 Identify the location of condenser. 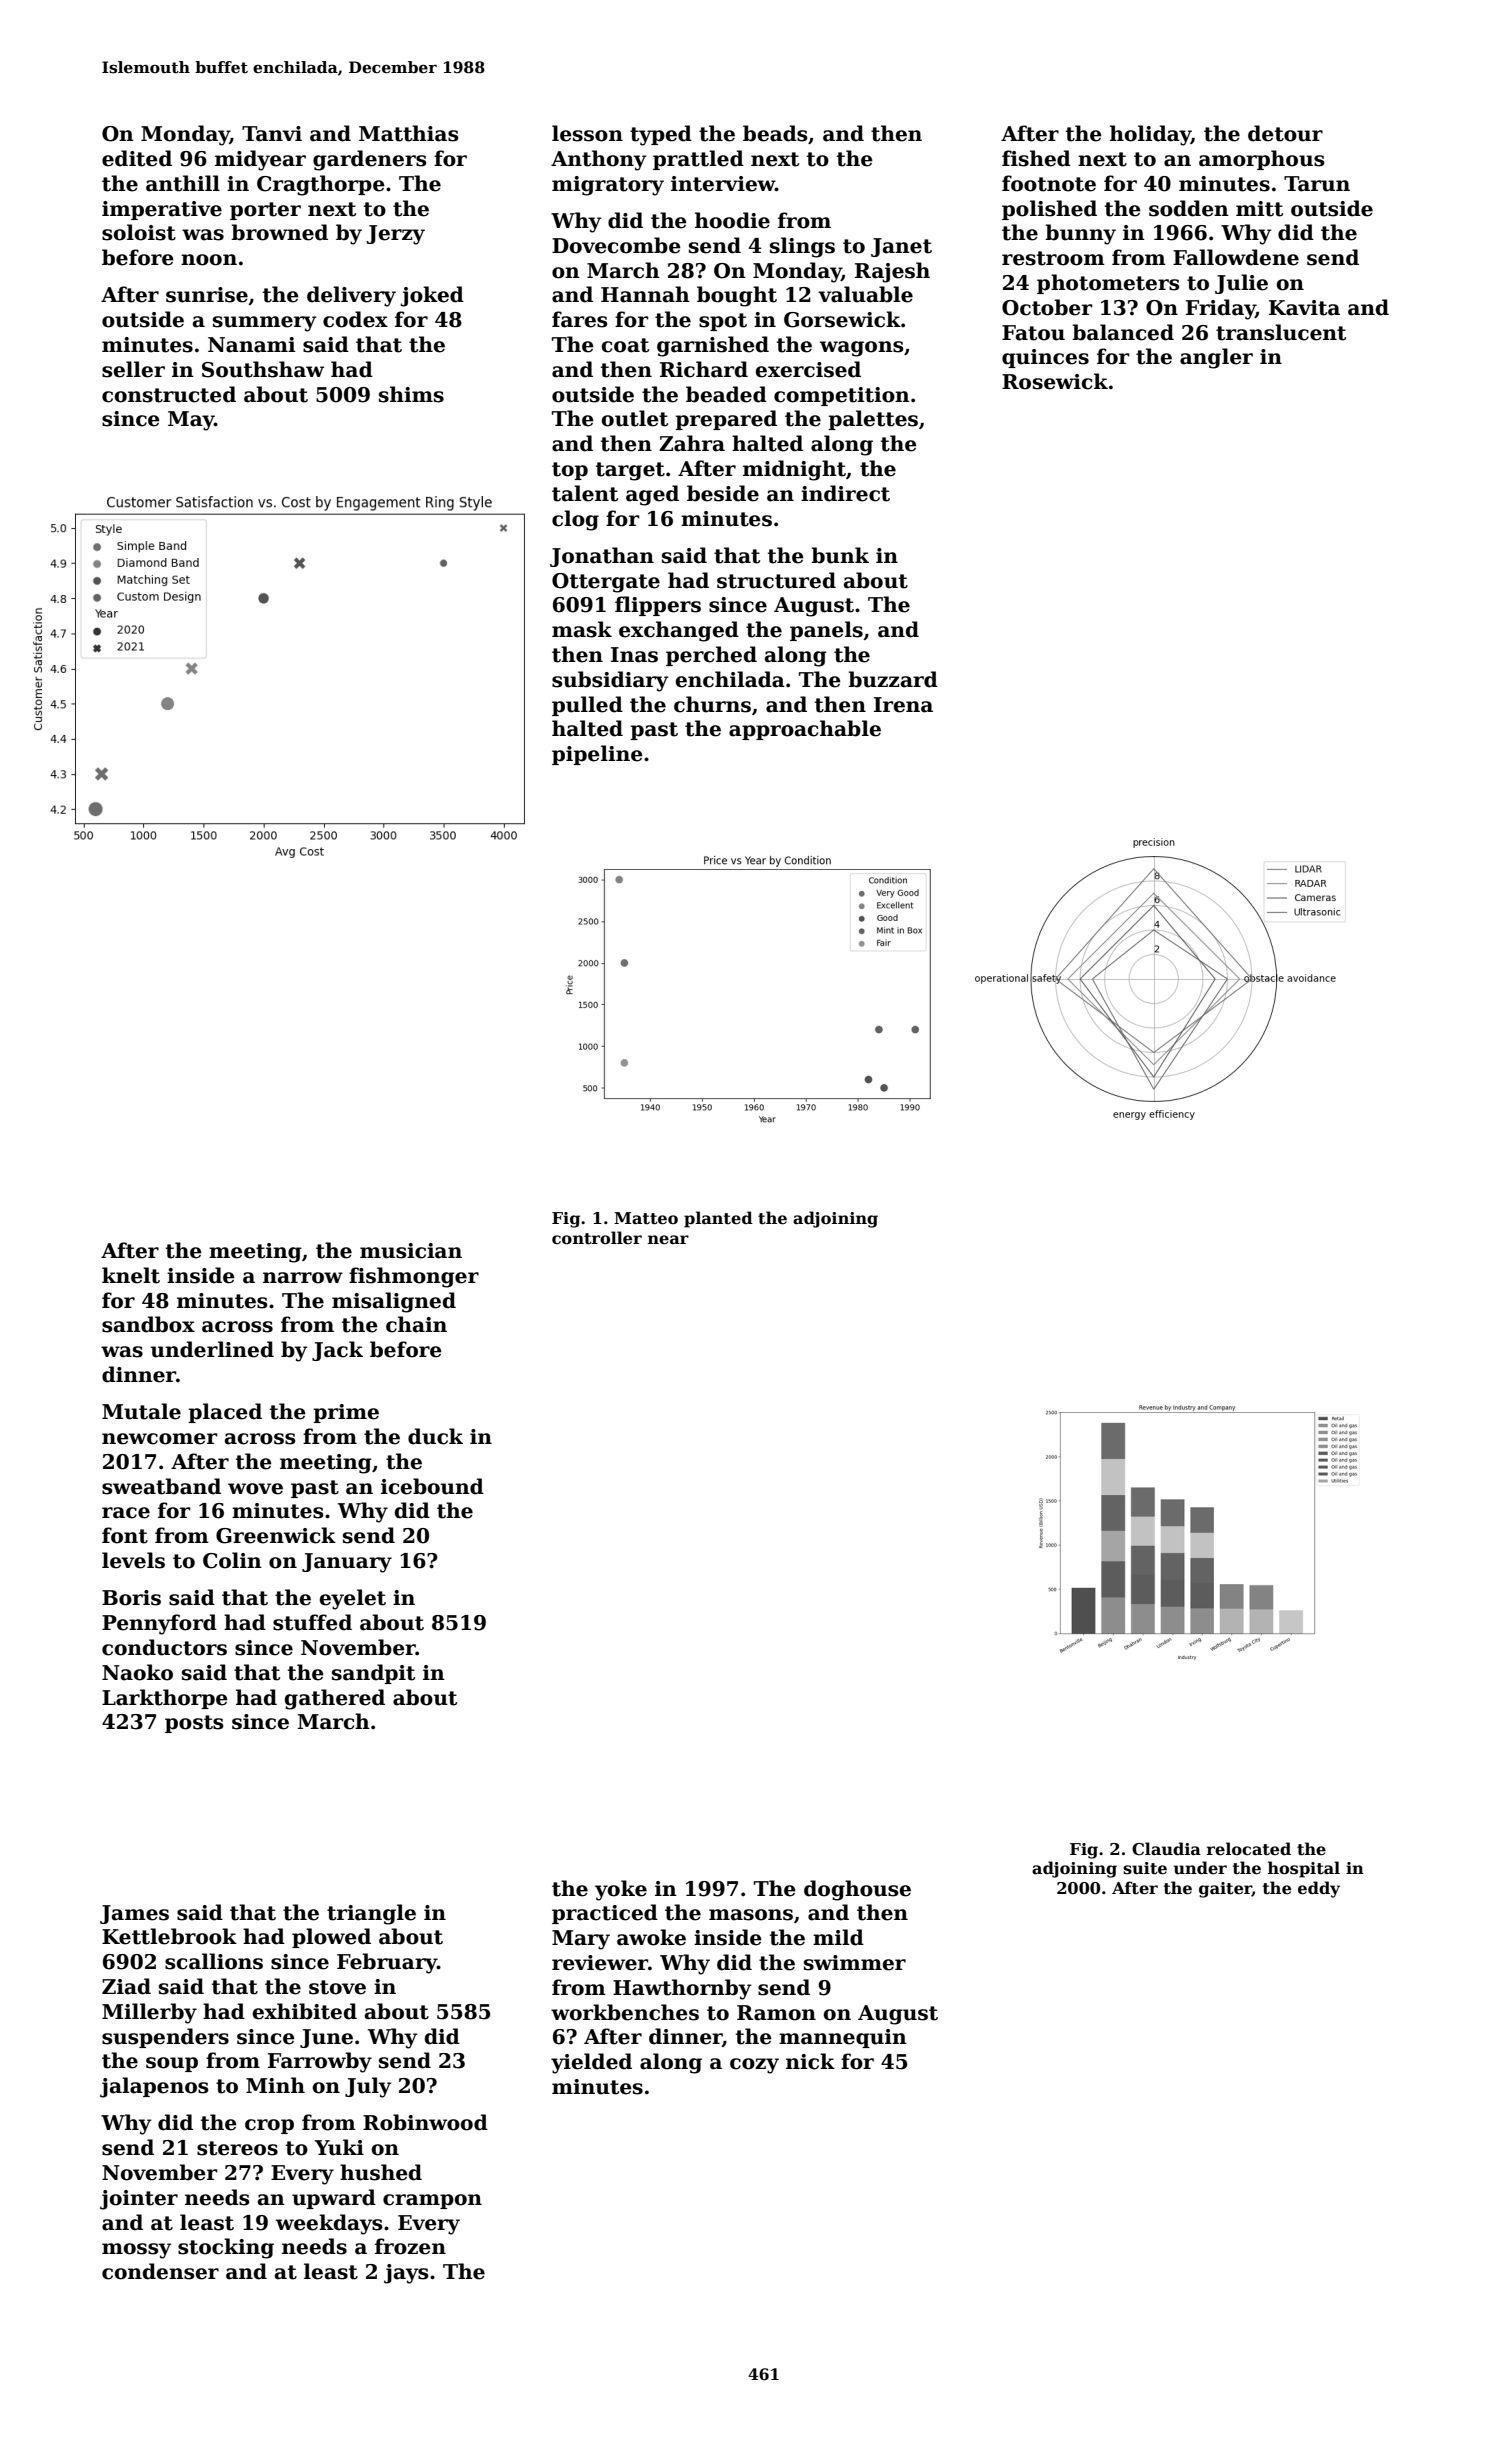
(160, 2271).
